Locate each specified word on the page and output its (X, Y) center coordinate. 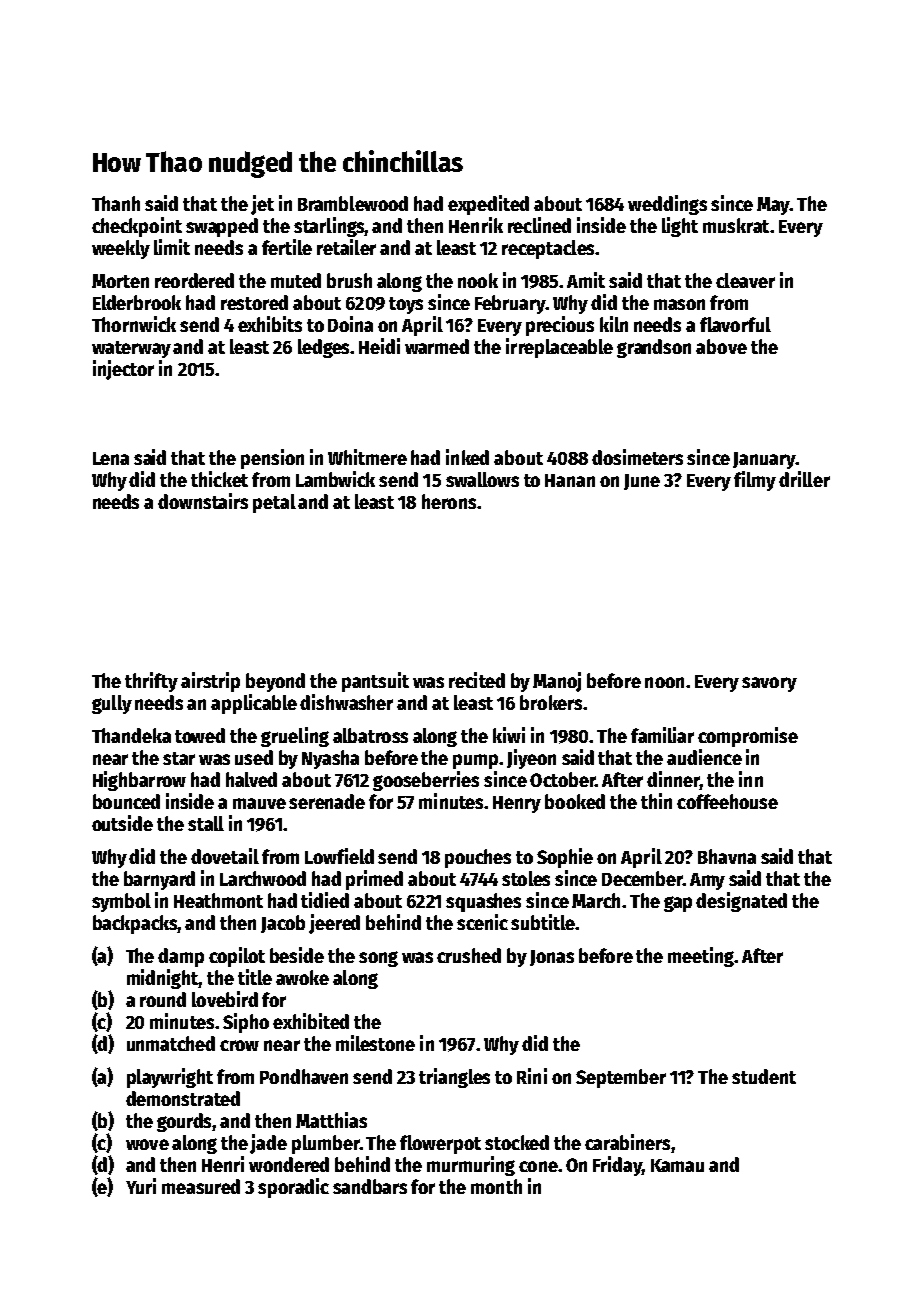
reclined (539, 225)
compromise (748, 737)
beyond (275, 682)
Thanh (116, 203)
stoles (526, 878)
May (773, 206)
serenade (327, 801)
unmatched (171, 1043)
